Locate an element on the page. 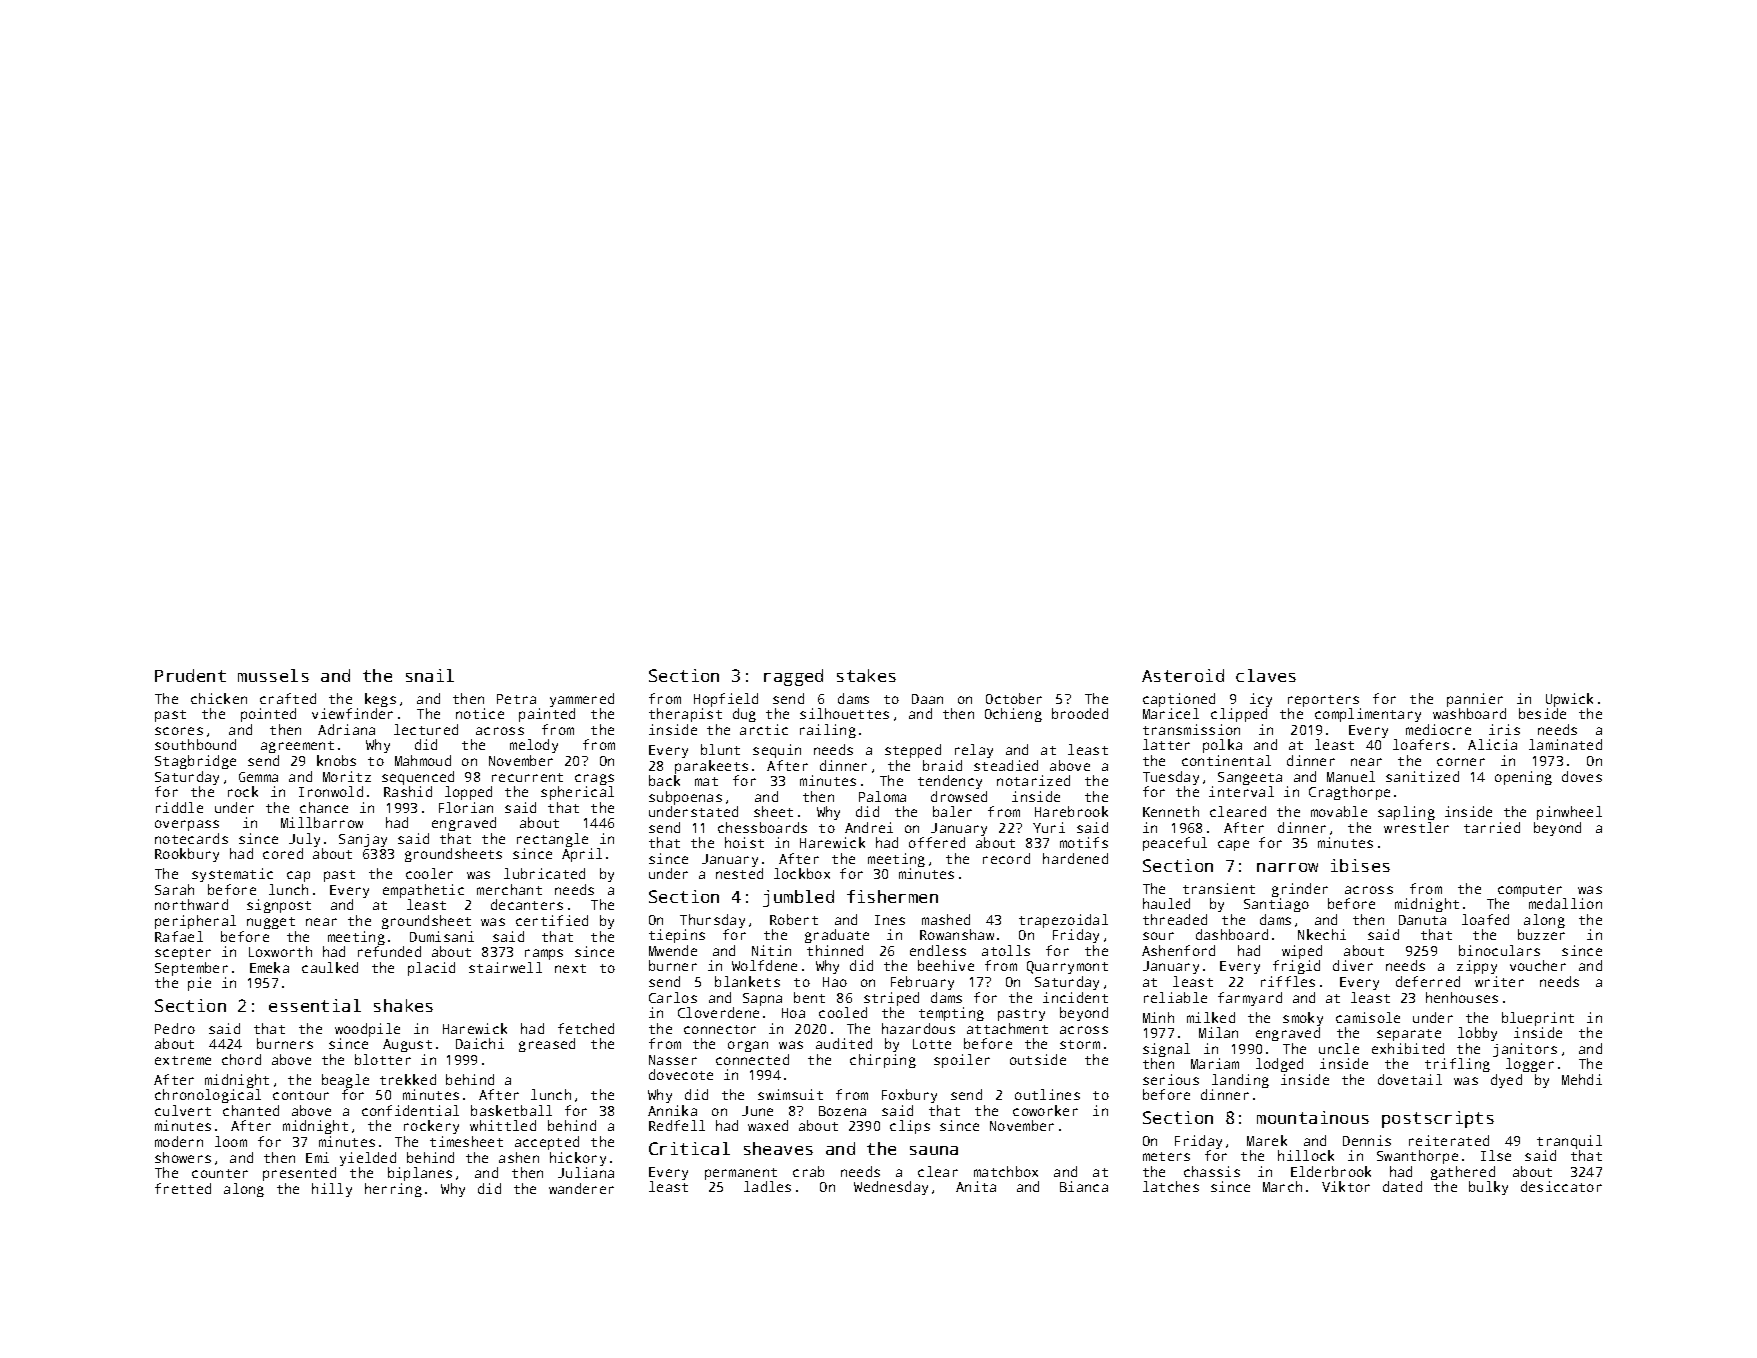  counter is located at coordinates (220, 1173).
